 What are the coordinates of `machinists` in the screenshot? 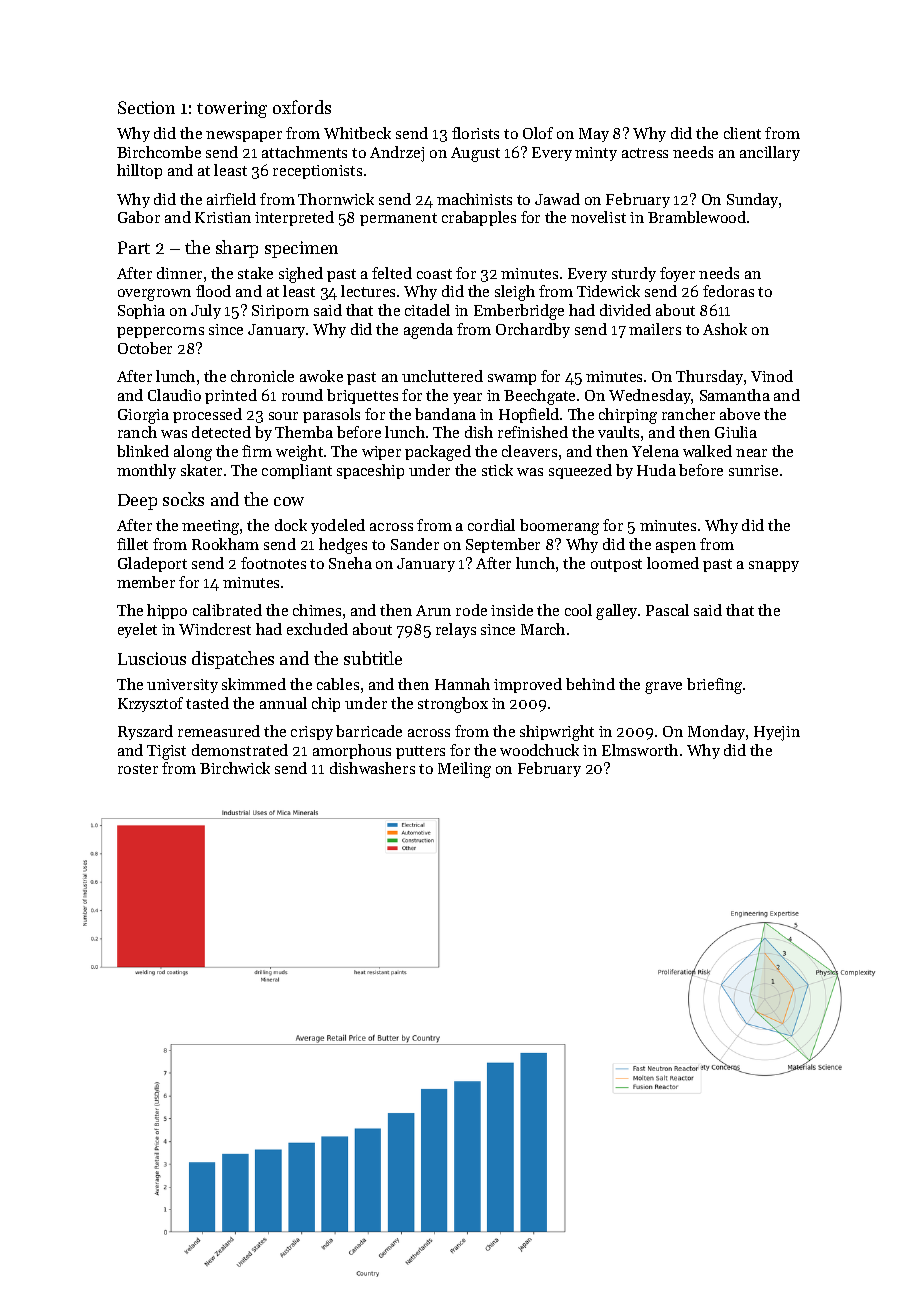 It's located at (474, 199).
